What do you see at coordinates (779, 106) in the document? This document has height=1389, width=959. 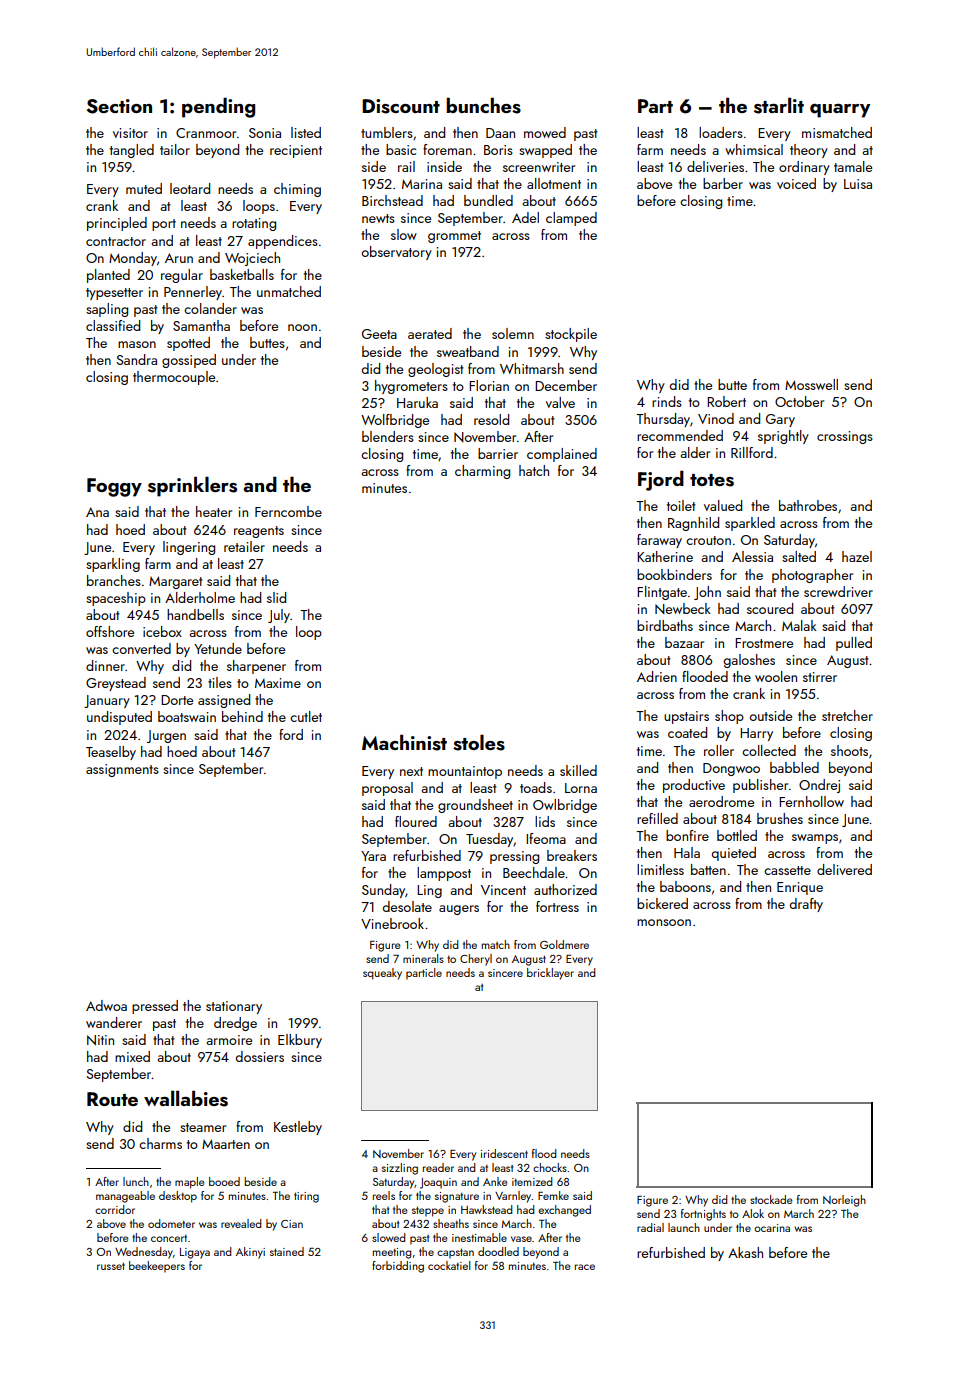 I see `starlit` at bounding box center [779, 106].
